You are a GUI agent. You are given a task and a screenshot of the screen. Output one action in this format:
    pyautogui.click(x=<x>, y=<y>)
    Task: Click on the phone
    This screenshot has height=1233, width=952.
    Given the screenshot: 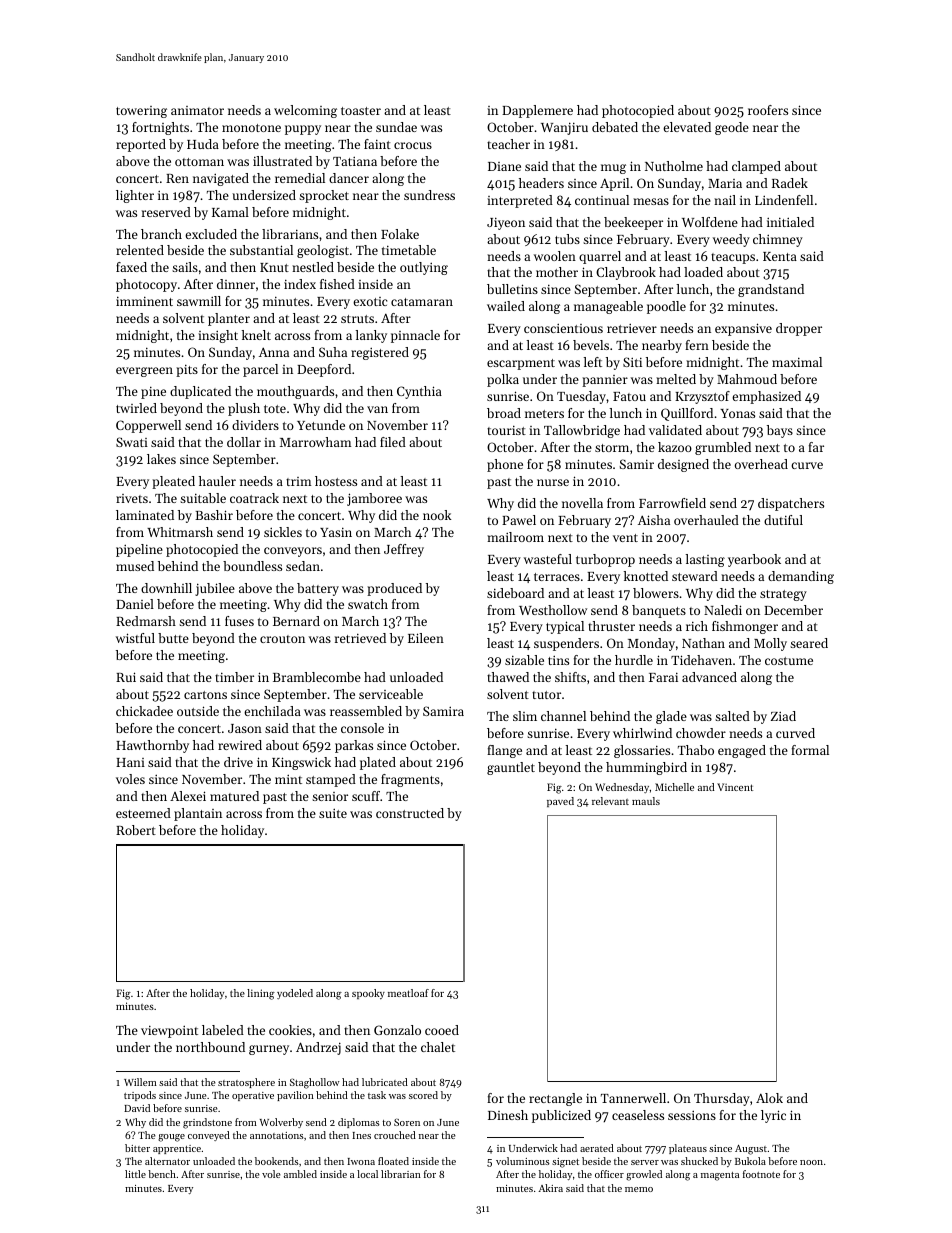 What is the action you would take?
    pyautogui.click(x=505, y=465)
